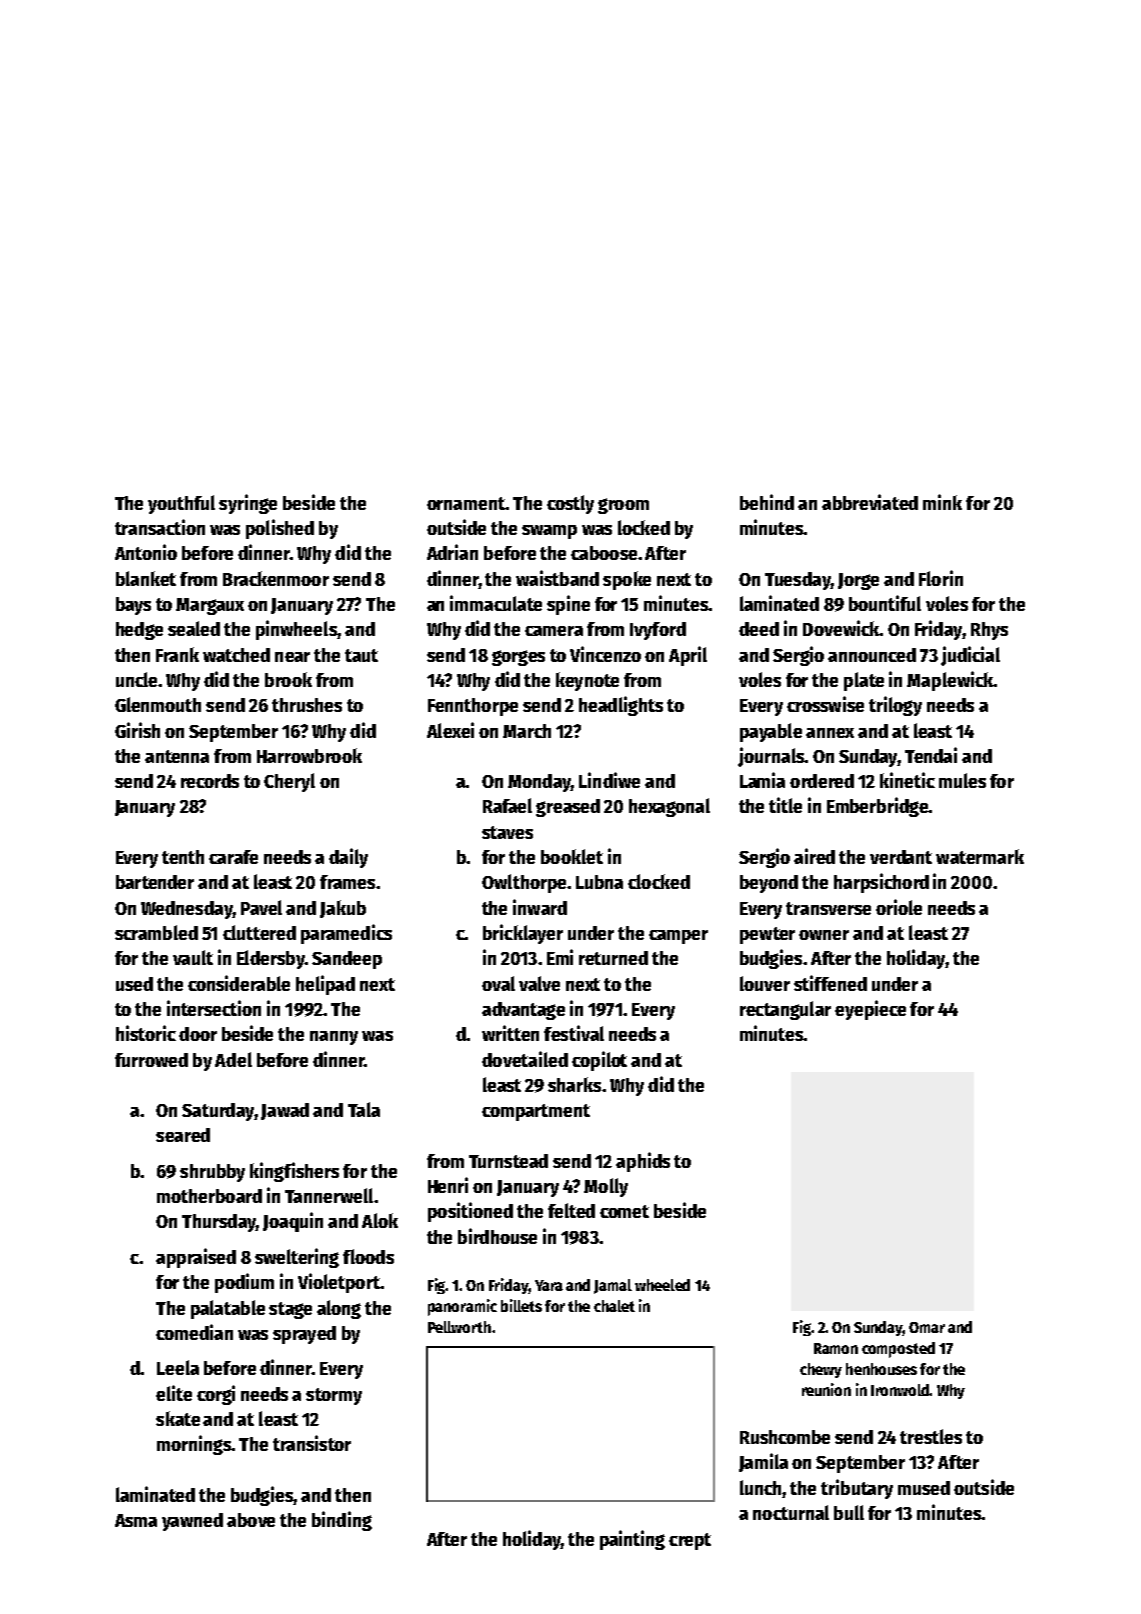 The height and width of the screenshot is (1614, 1141). What do you see at coordinates (765, 983) in the screenshot?
I see `louver` at bounding box center [765, 983].
